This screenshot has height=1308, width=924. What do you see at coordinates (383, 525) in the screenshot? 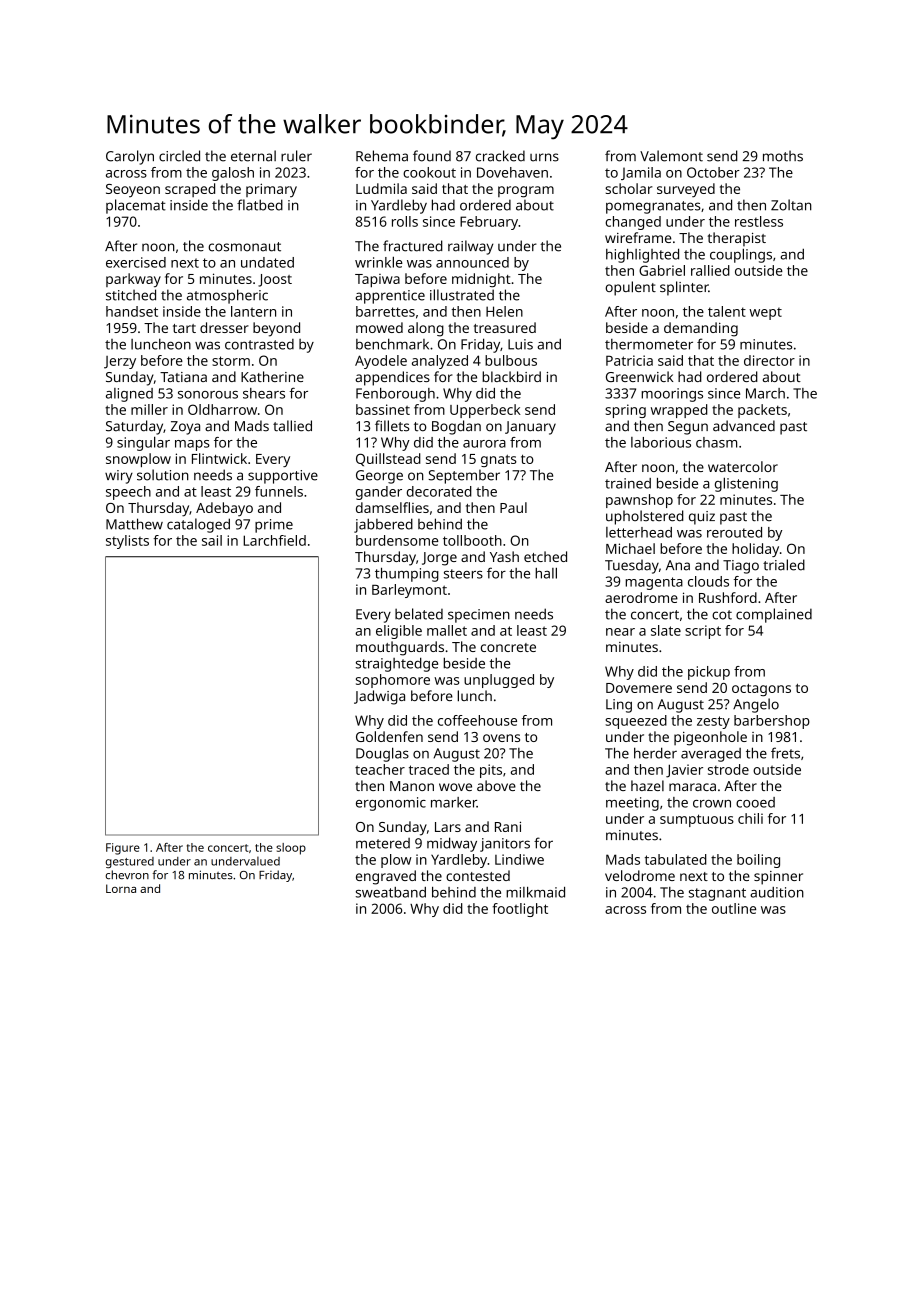
I see `jabbered` at bounding box center [383, 525].
